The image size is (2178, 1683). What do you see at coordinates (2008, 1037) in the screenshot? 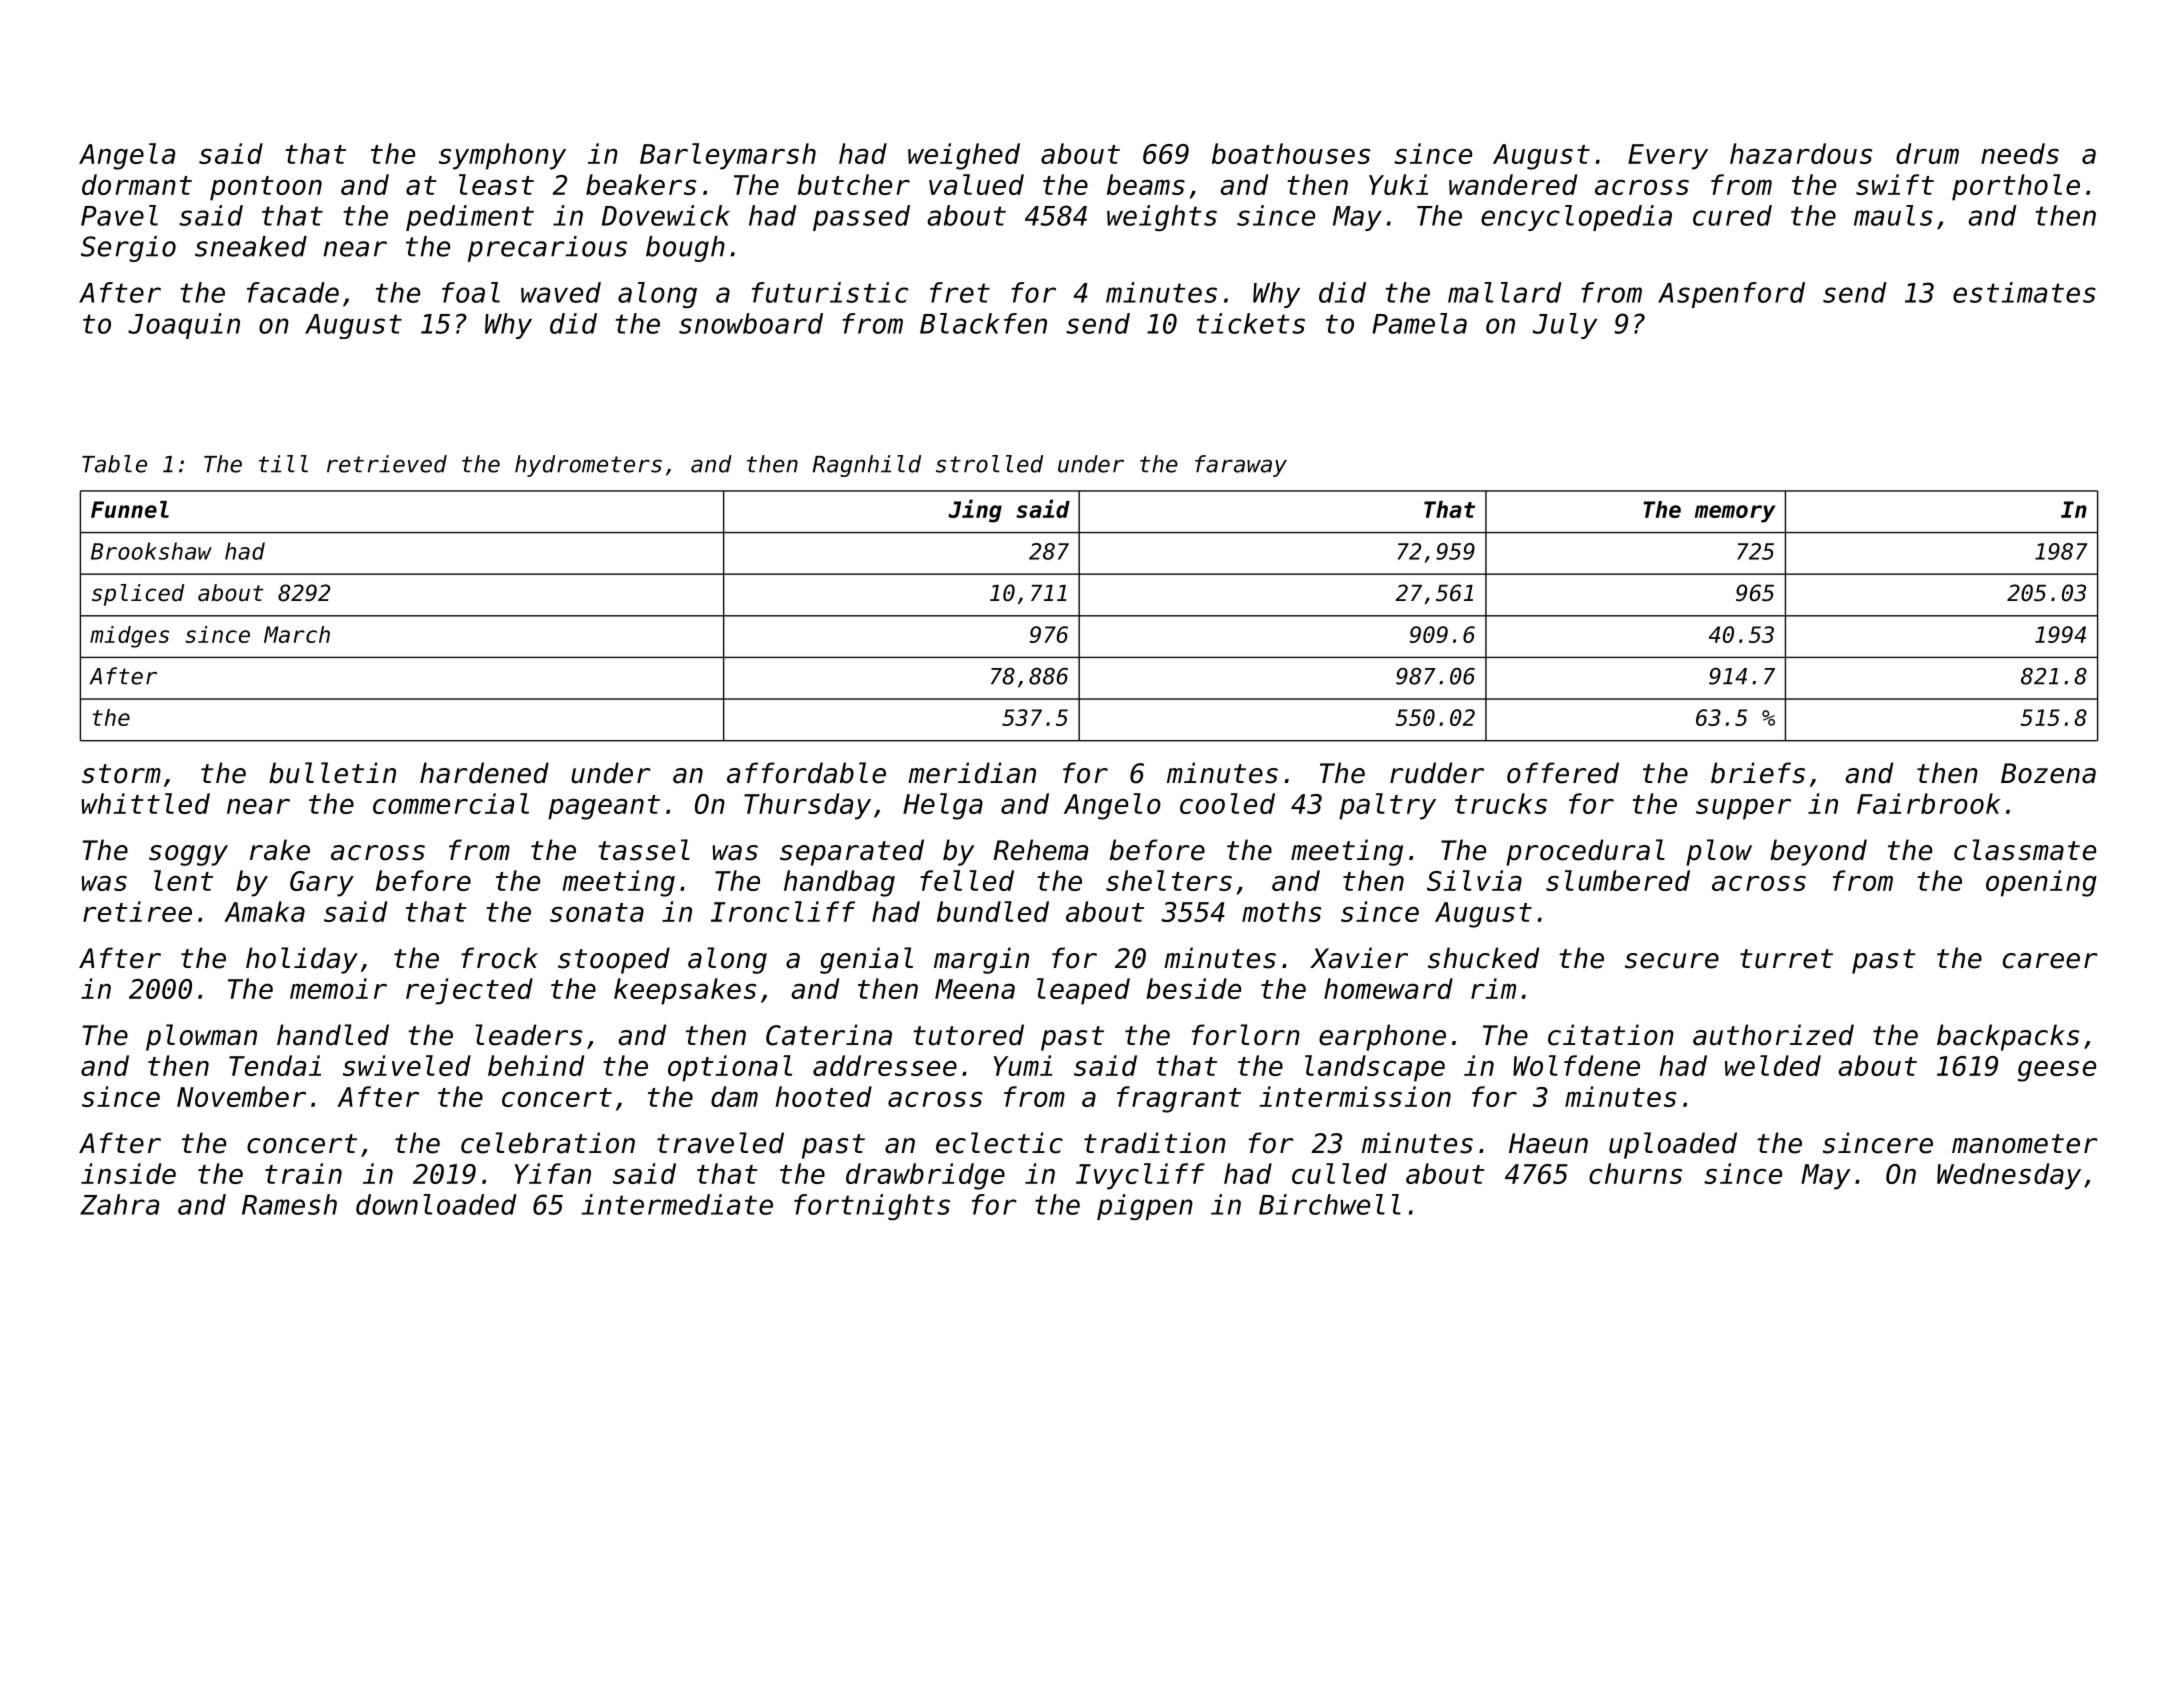
I see `backpacks` at bounding box center [2008, 1037].
